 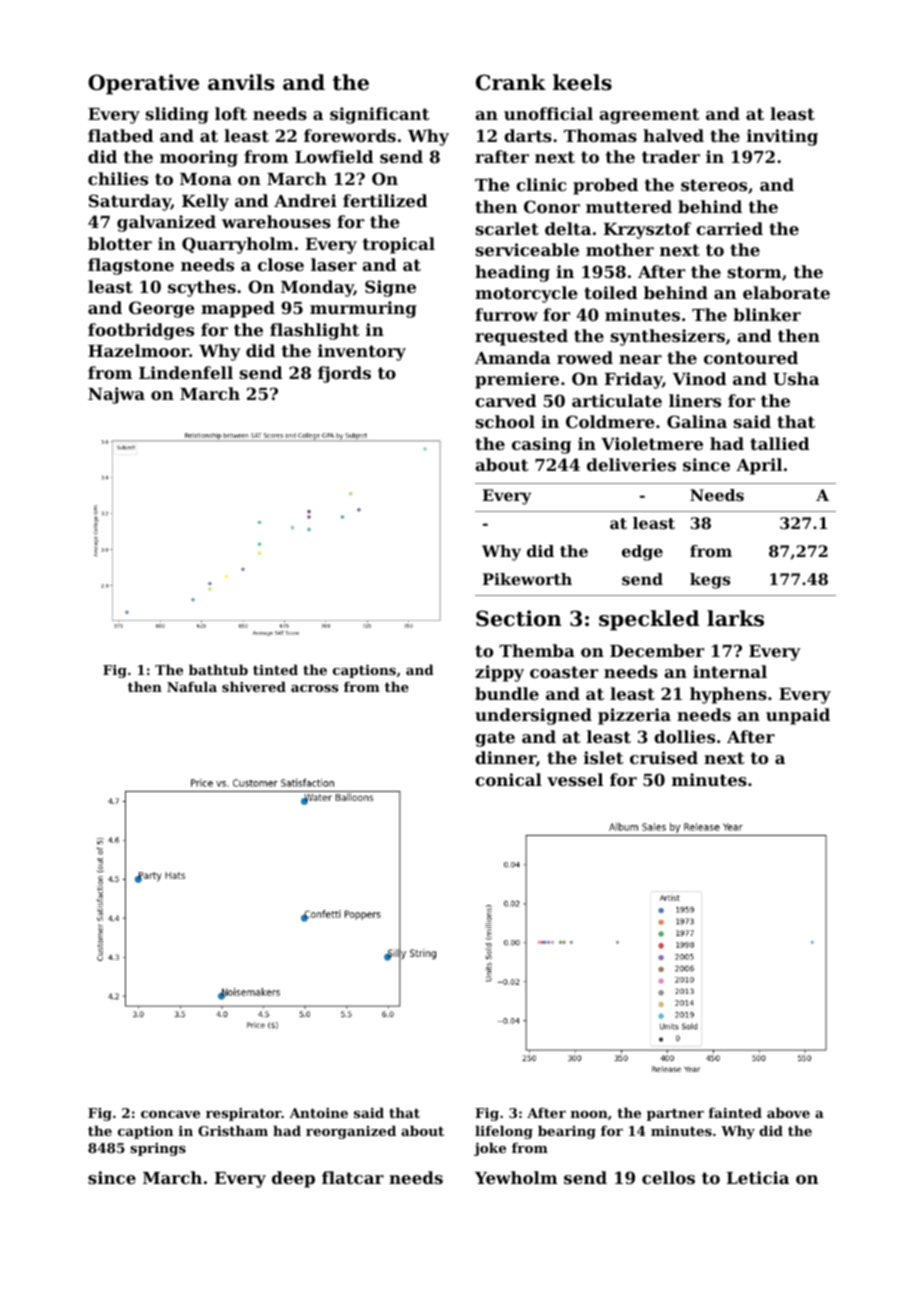 I want to click on concave, so click(x=170, y=1114).
